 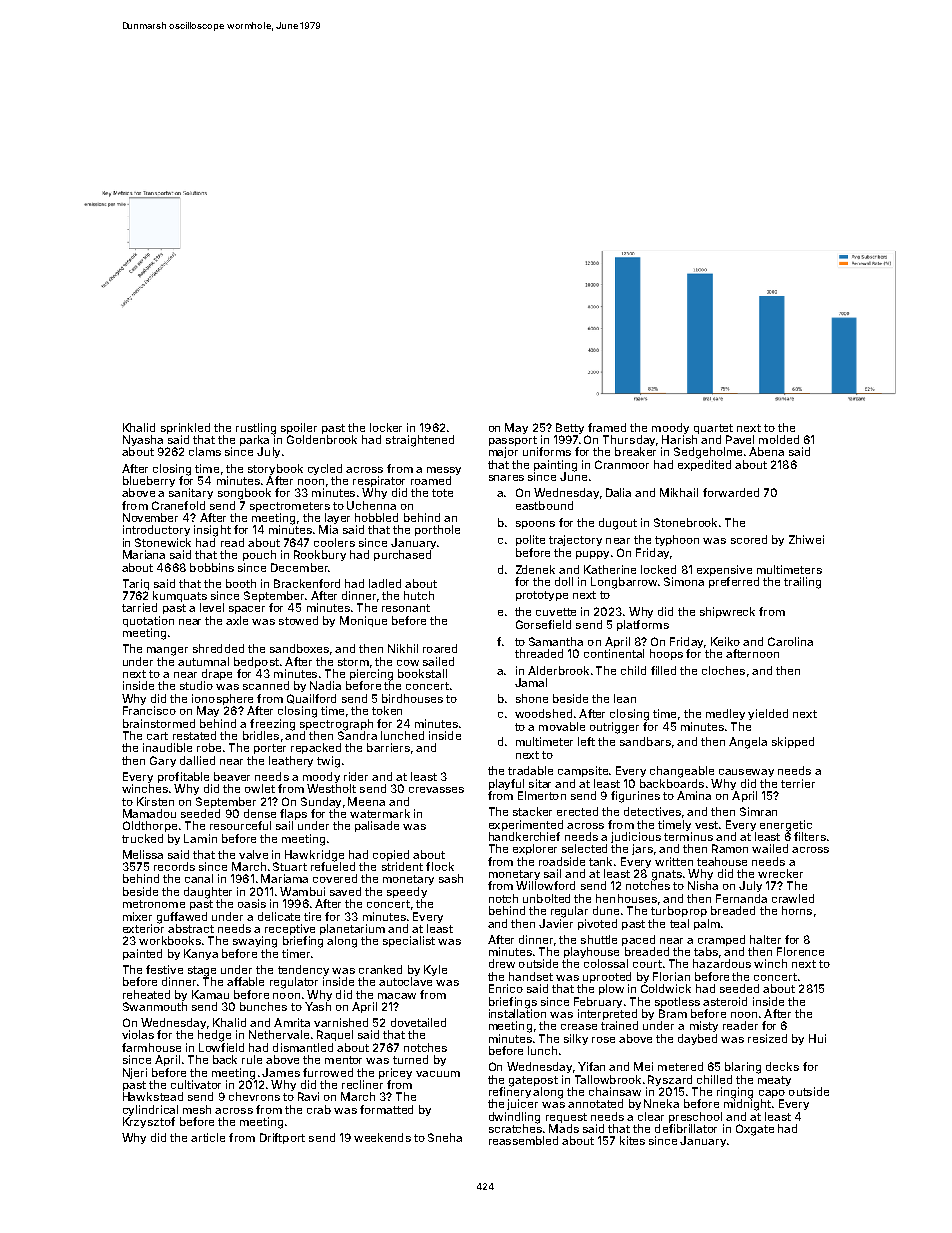 What do you see at coordinates (440, 648) in the image?
I see `roared` at bounding box center [440, 648].
